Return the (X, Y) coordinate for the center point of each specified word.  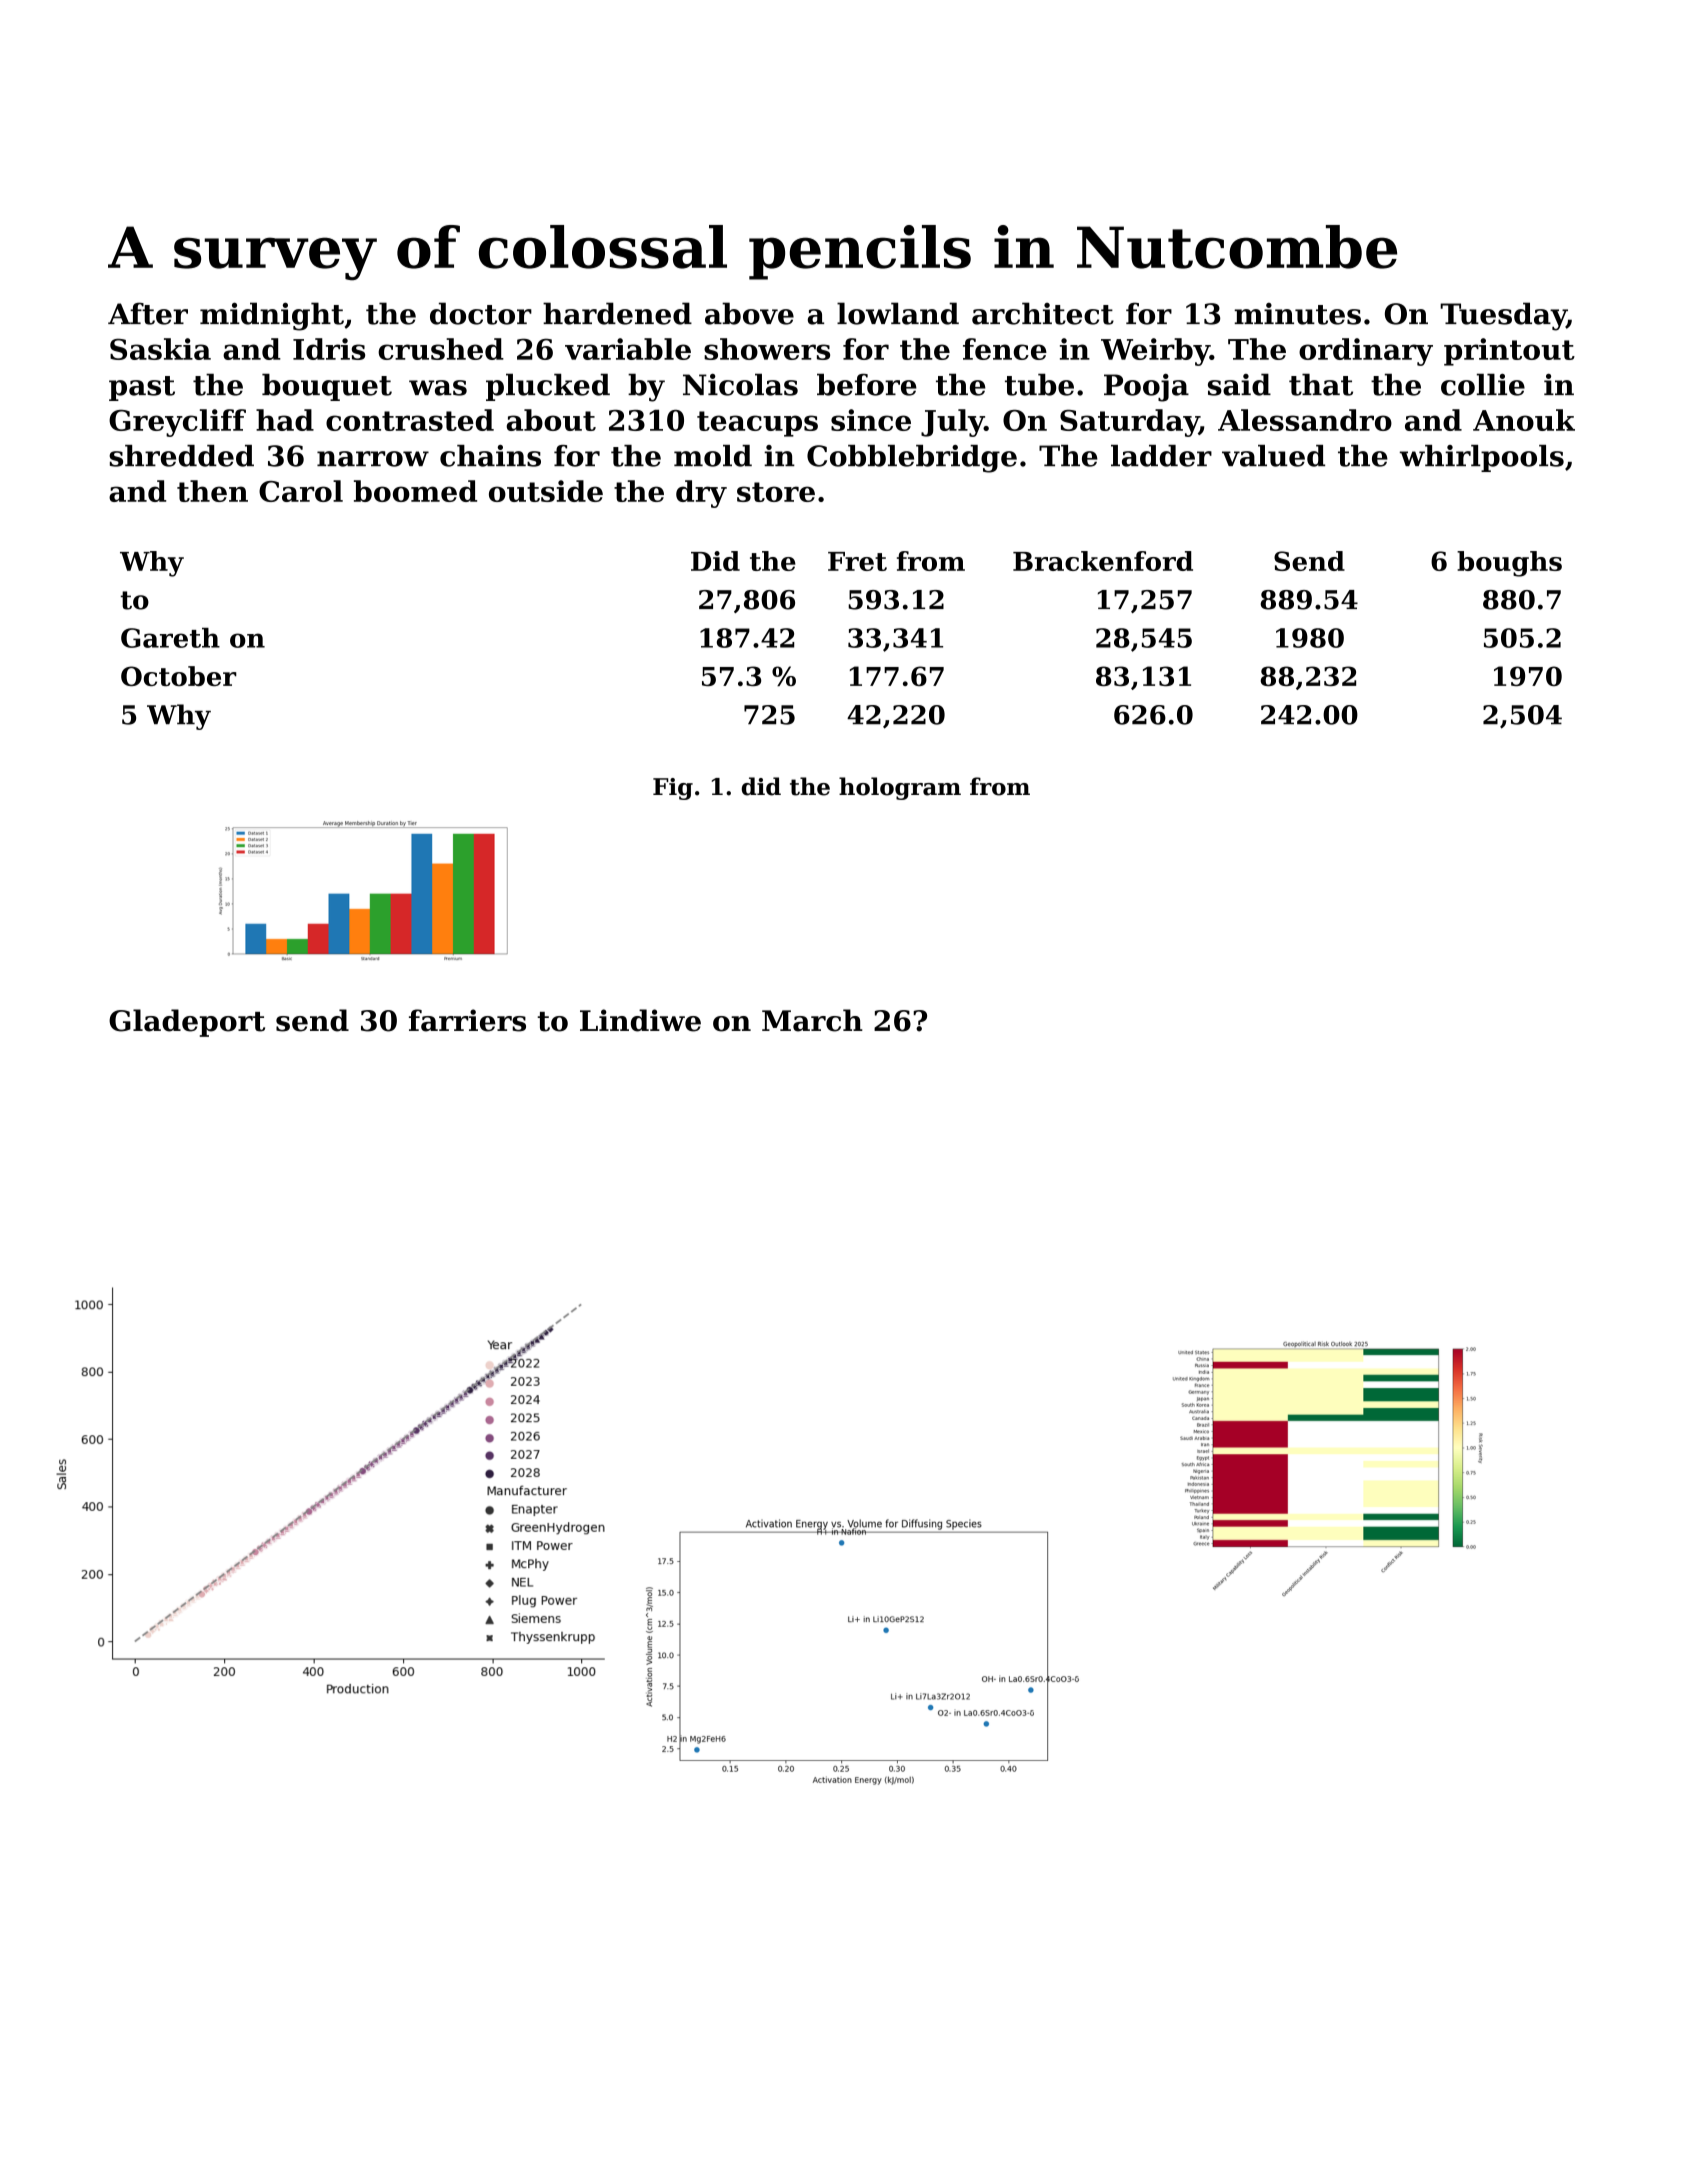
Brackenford (1103, 561)
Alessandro (1305, 420)
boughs (1509, 564)
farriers (467, 1020)
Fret (857, 561)
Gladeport (187, 1023)
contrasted (410, 420)
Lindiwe (640, 1020)
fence (1005, 349)
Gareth (170, 638)
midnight (272, 316)
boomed (415, 491)
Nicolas (740, 384)
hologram (900, 788)
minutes (1297, 314)
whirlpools (1482, 458)
